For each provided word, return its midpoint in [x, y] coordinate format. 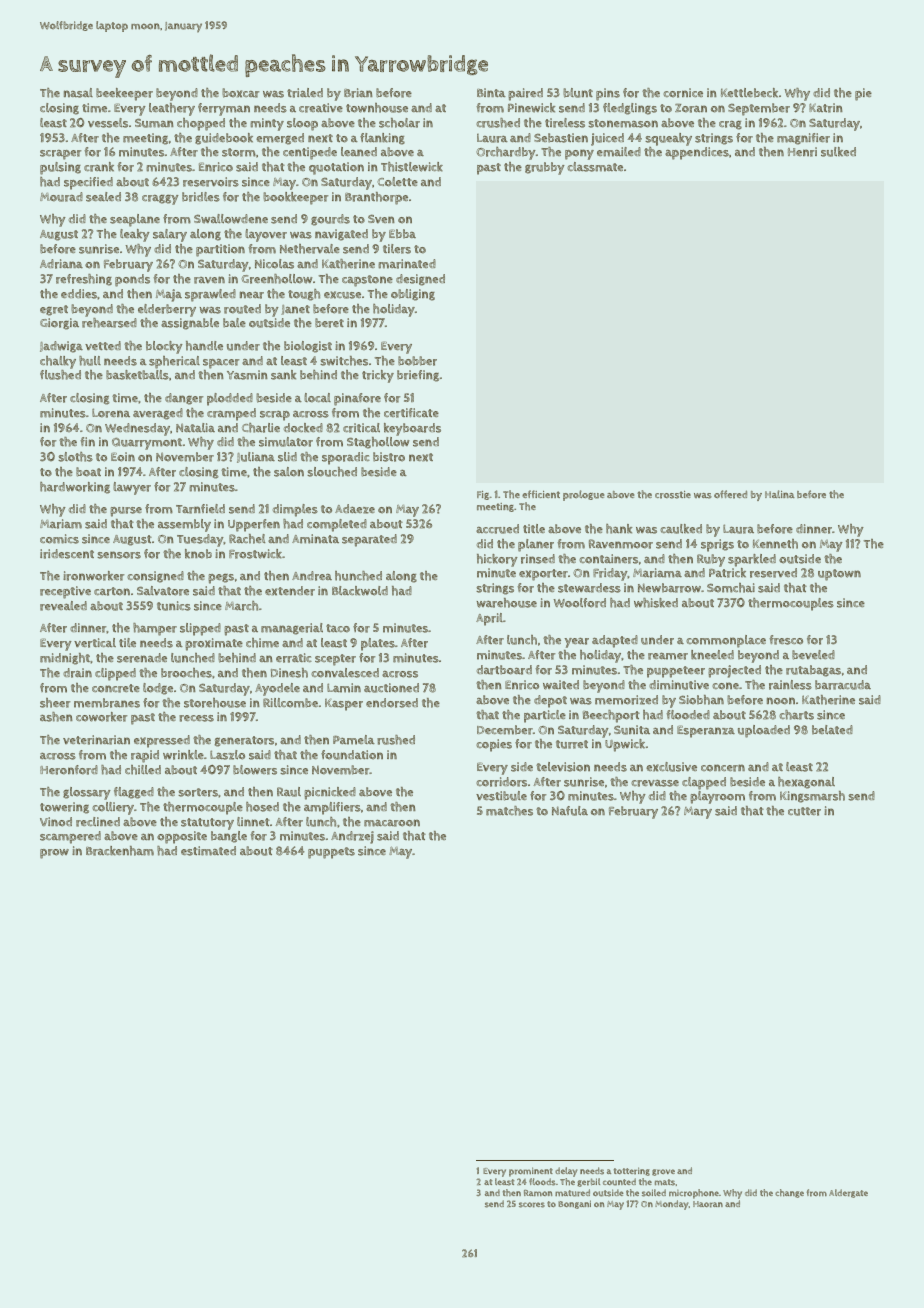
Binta [491, 92]
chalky [58, 362]
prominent [531, 1172]
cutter [804, 811]
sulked [838, 152]
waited [561, 685]
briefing [418, 376]
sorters [198, 792]
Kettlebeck [749, 93]
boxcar [241, 93]
